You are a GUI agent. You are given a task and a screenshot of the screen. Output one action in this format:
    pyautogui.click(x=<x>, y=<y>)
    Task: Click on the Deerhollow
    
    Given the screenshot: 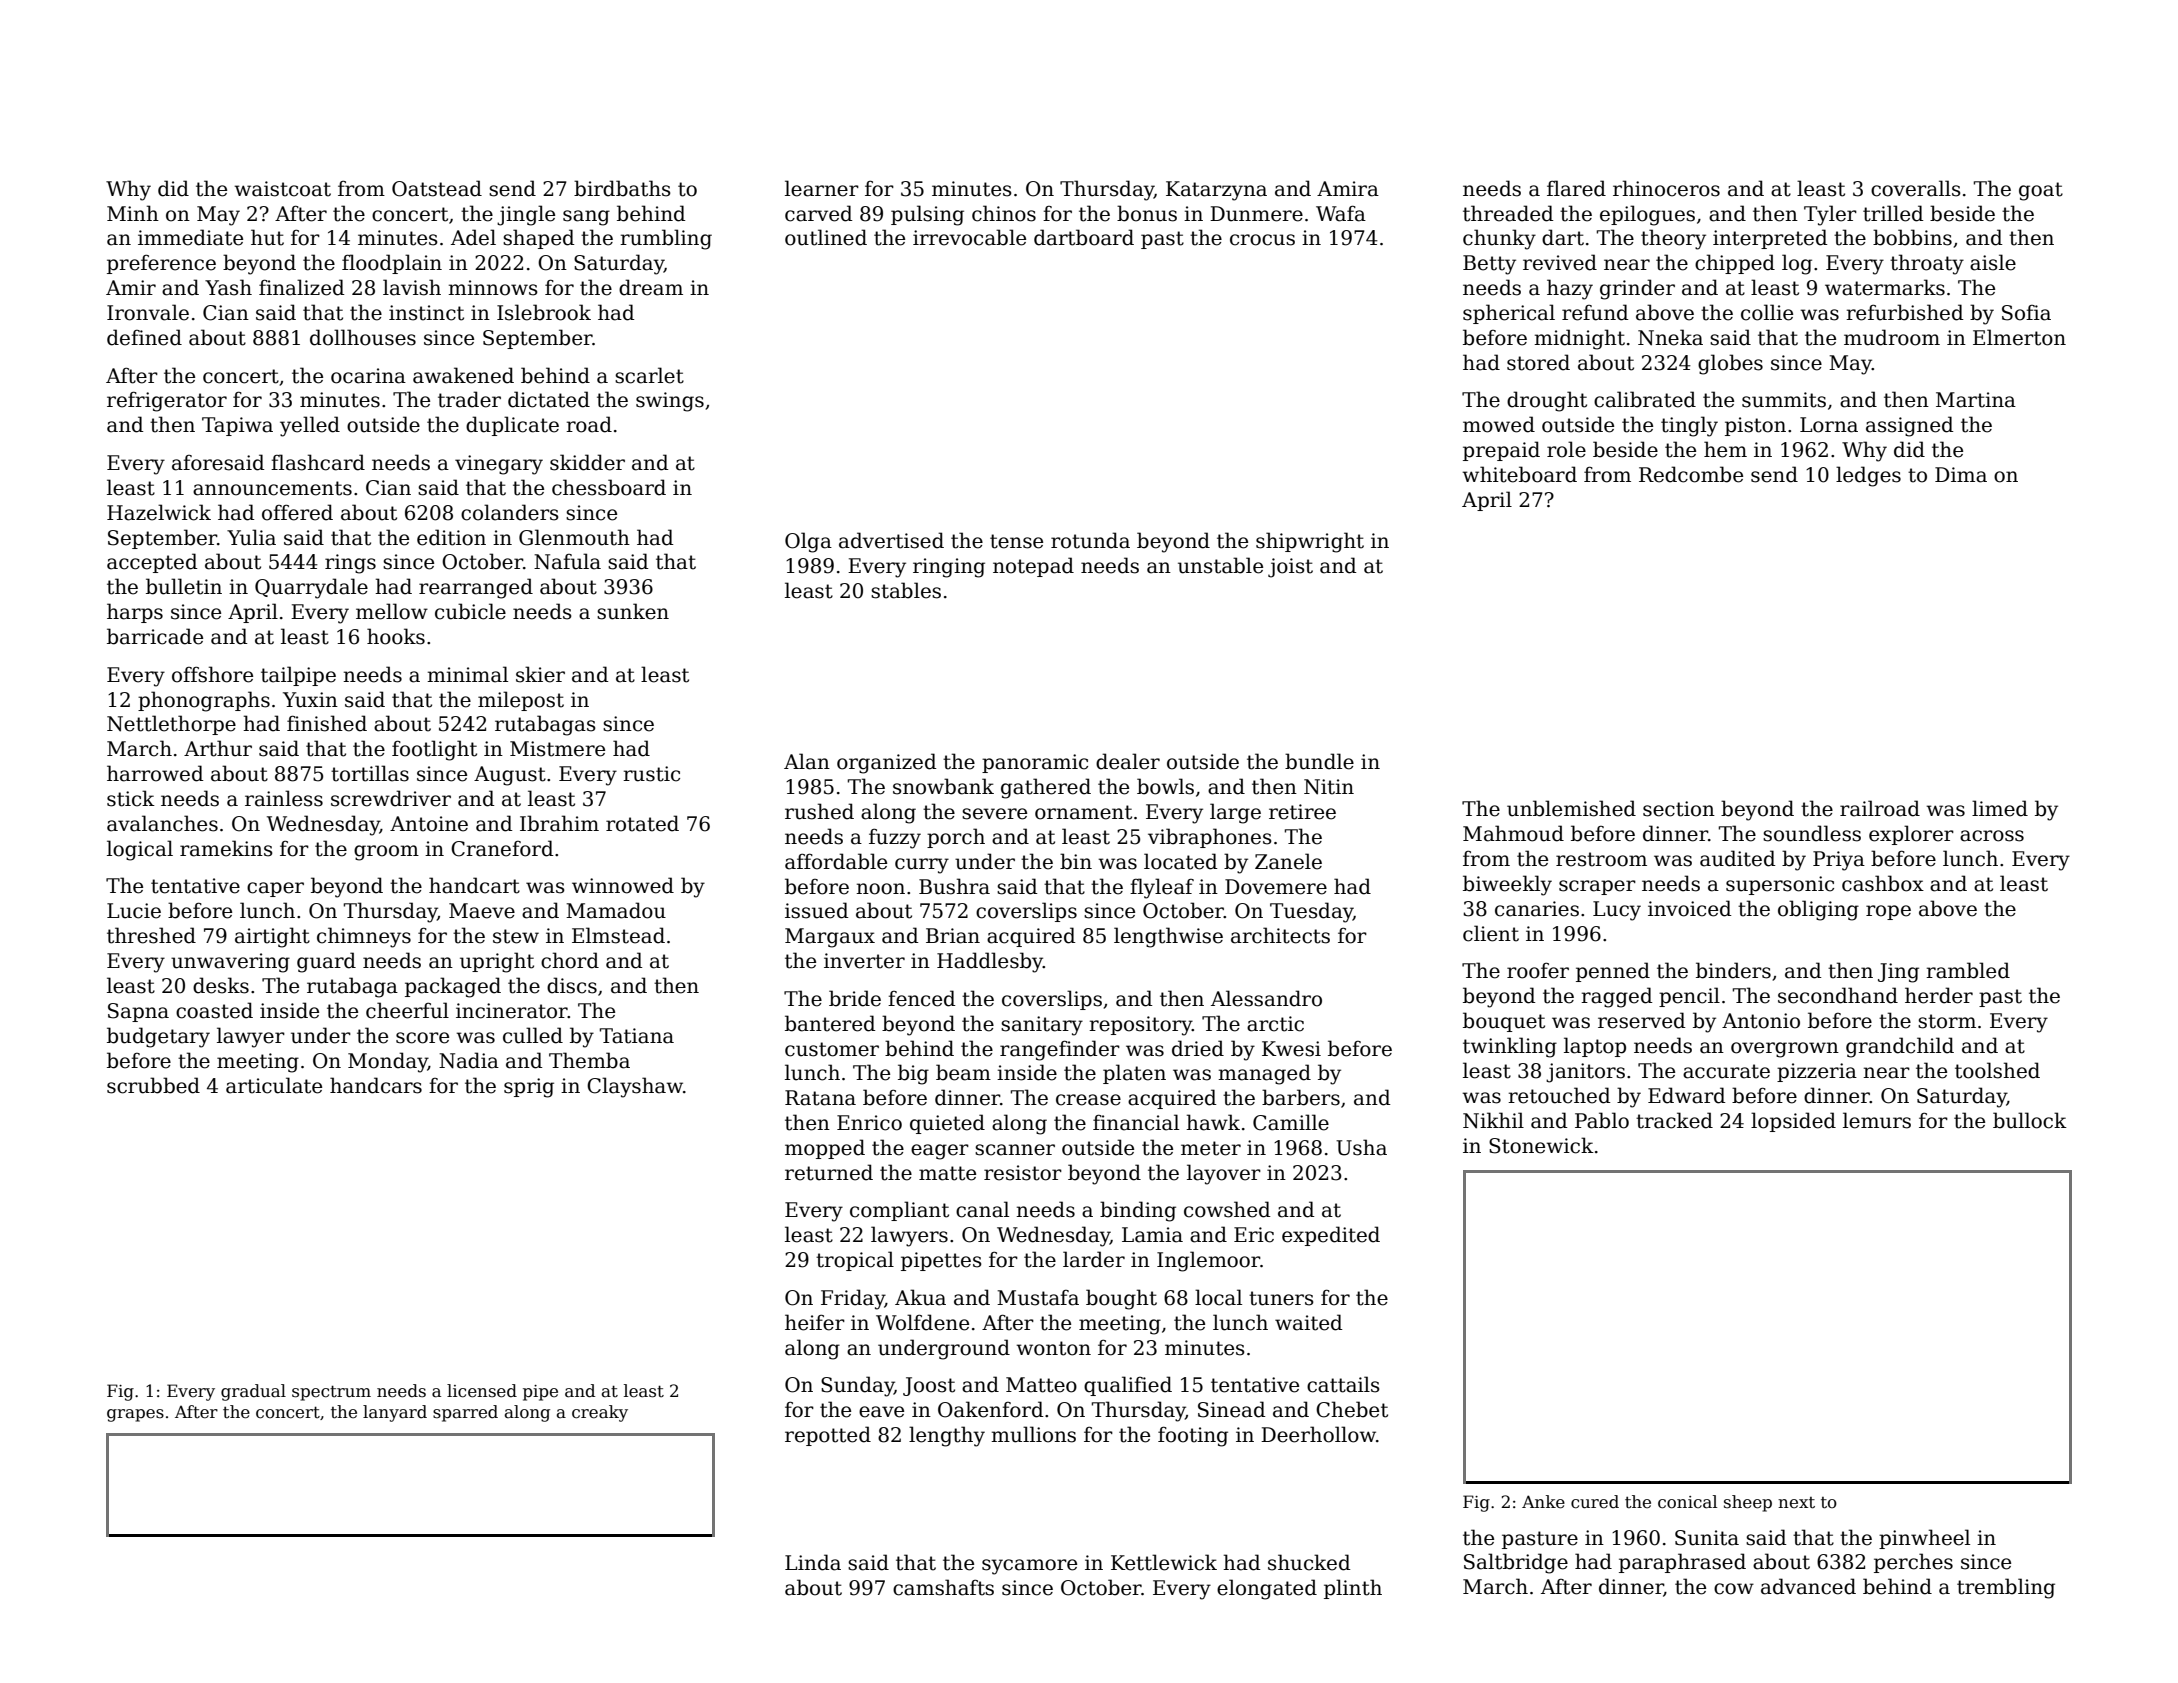 What is the action you would take?
    pyautogui.click(x=1318, y=1434)
